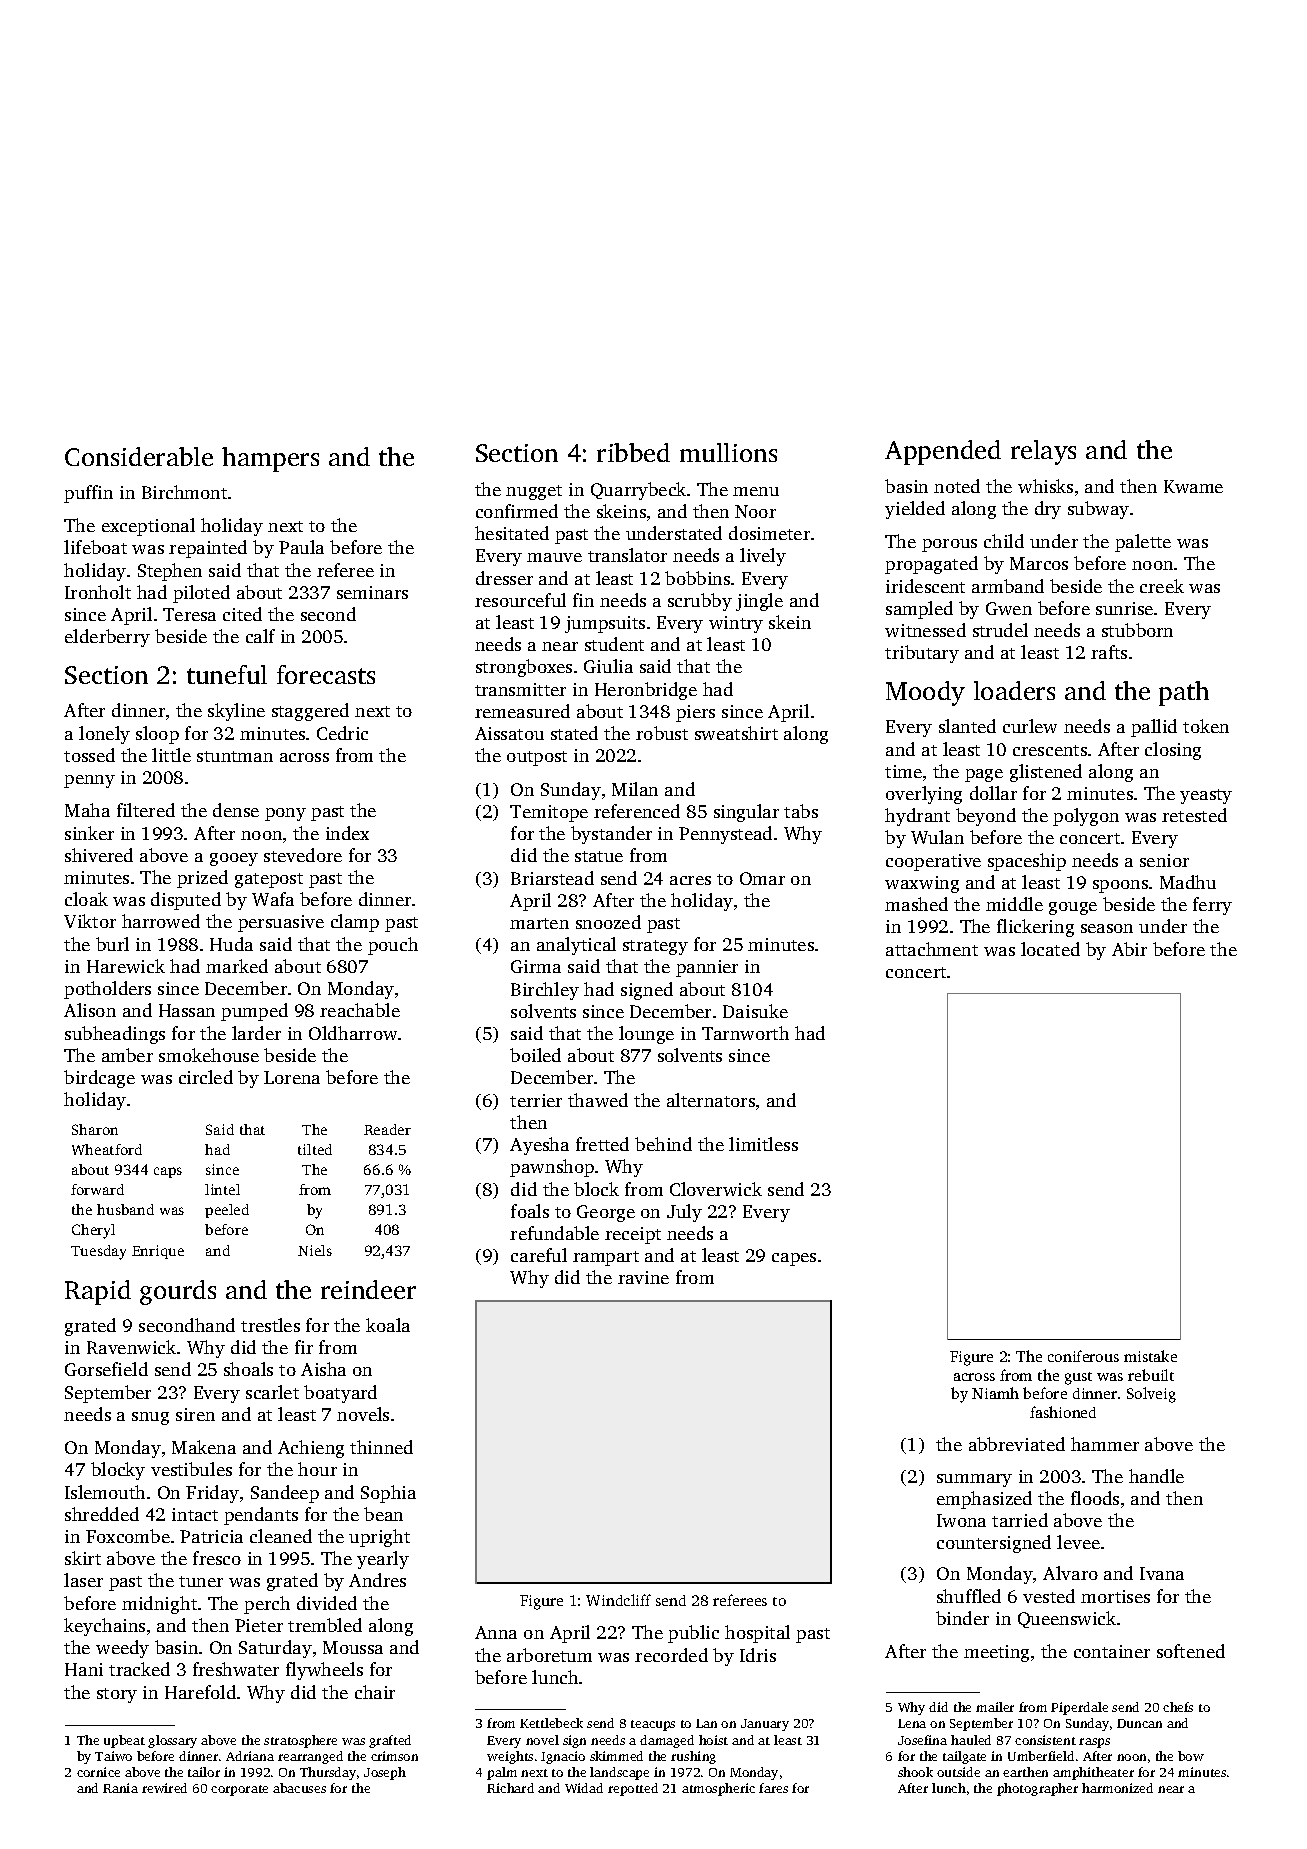  I want to click on Kwame, so click(1193, 486).
